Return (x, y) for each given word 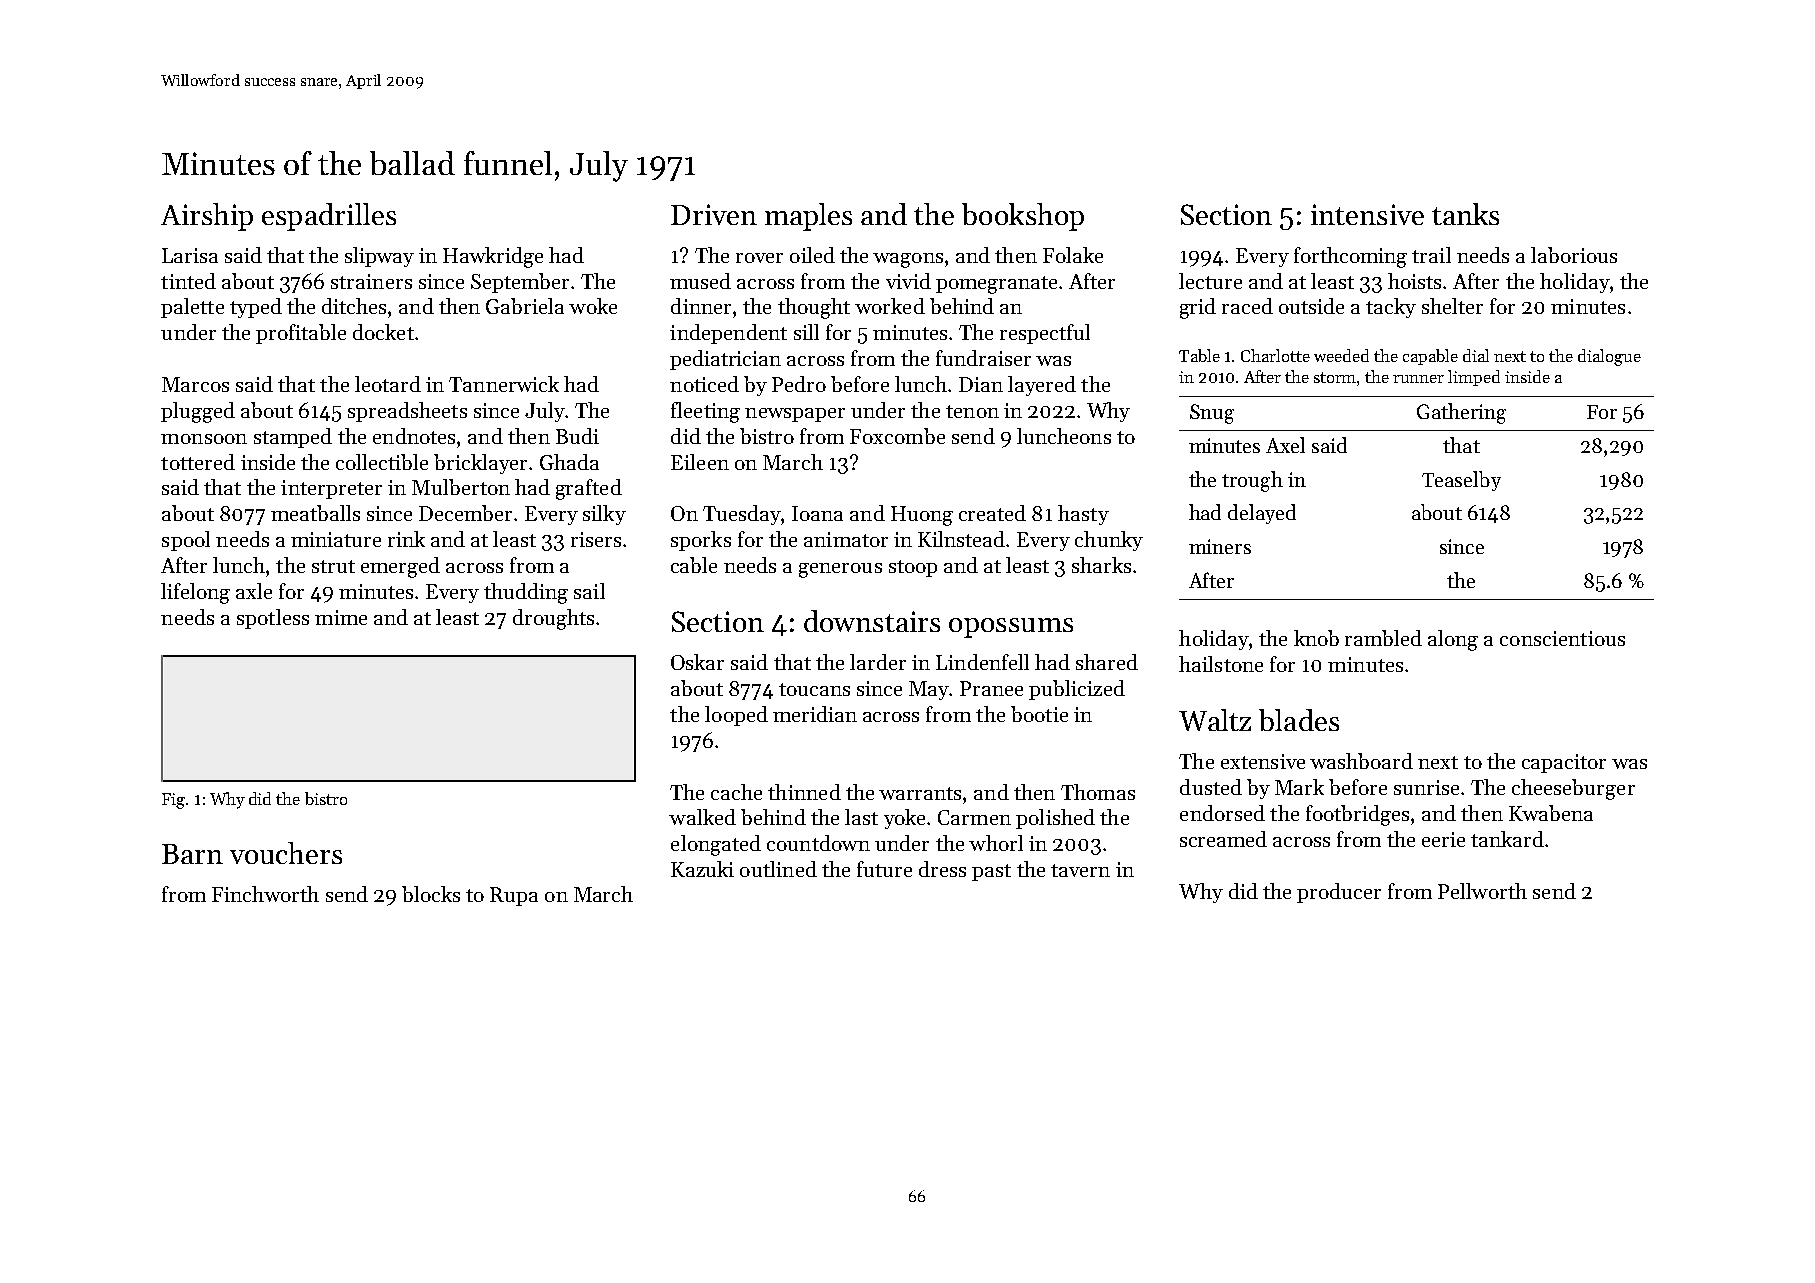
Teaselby (1461, 481)
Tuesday (742, 515)
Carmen (974, 817)
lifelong (195, 593)
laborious (1574, 255)
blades (1299, 720)
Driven (714, 214)
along (1453, 640)
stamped (293, 438)
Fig (173, 801)
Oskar (697, 662)
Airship (207, 217)
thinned (804, 792)
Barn (192, 854)
